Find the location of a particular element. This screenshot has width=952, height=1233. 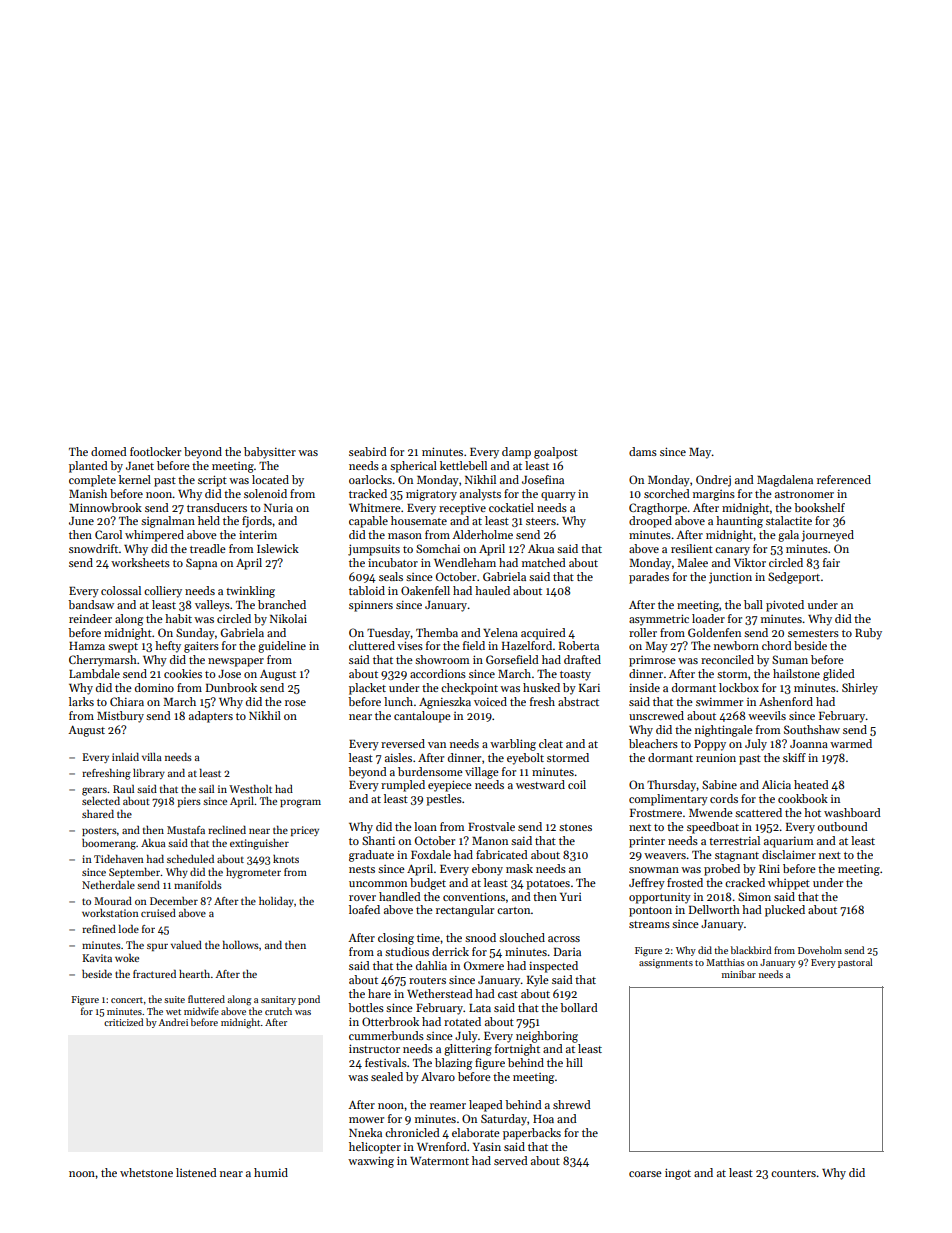

cleat is located at coordinates (551, 743).
